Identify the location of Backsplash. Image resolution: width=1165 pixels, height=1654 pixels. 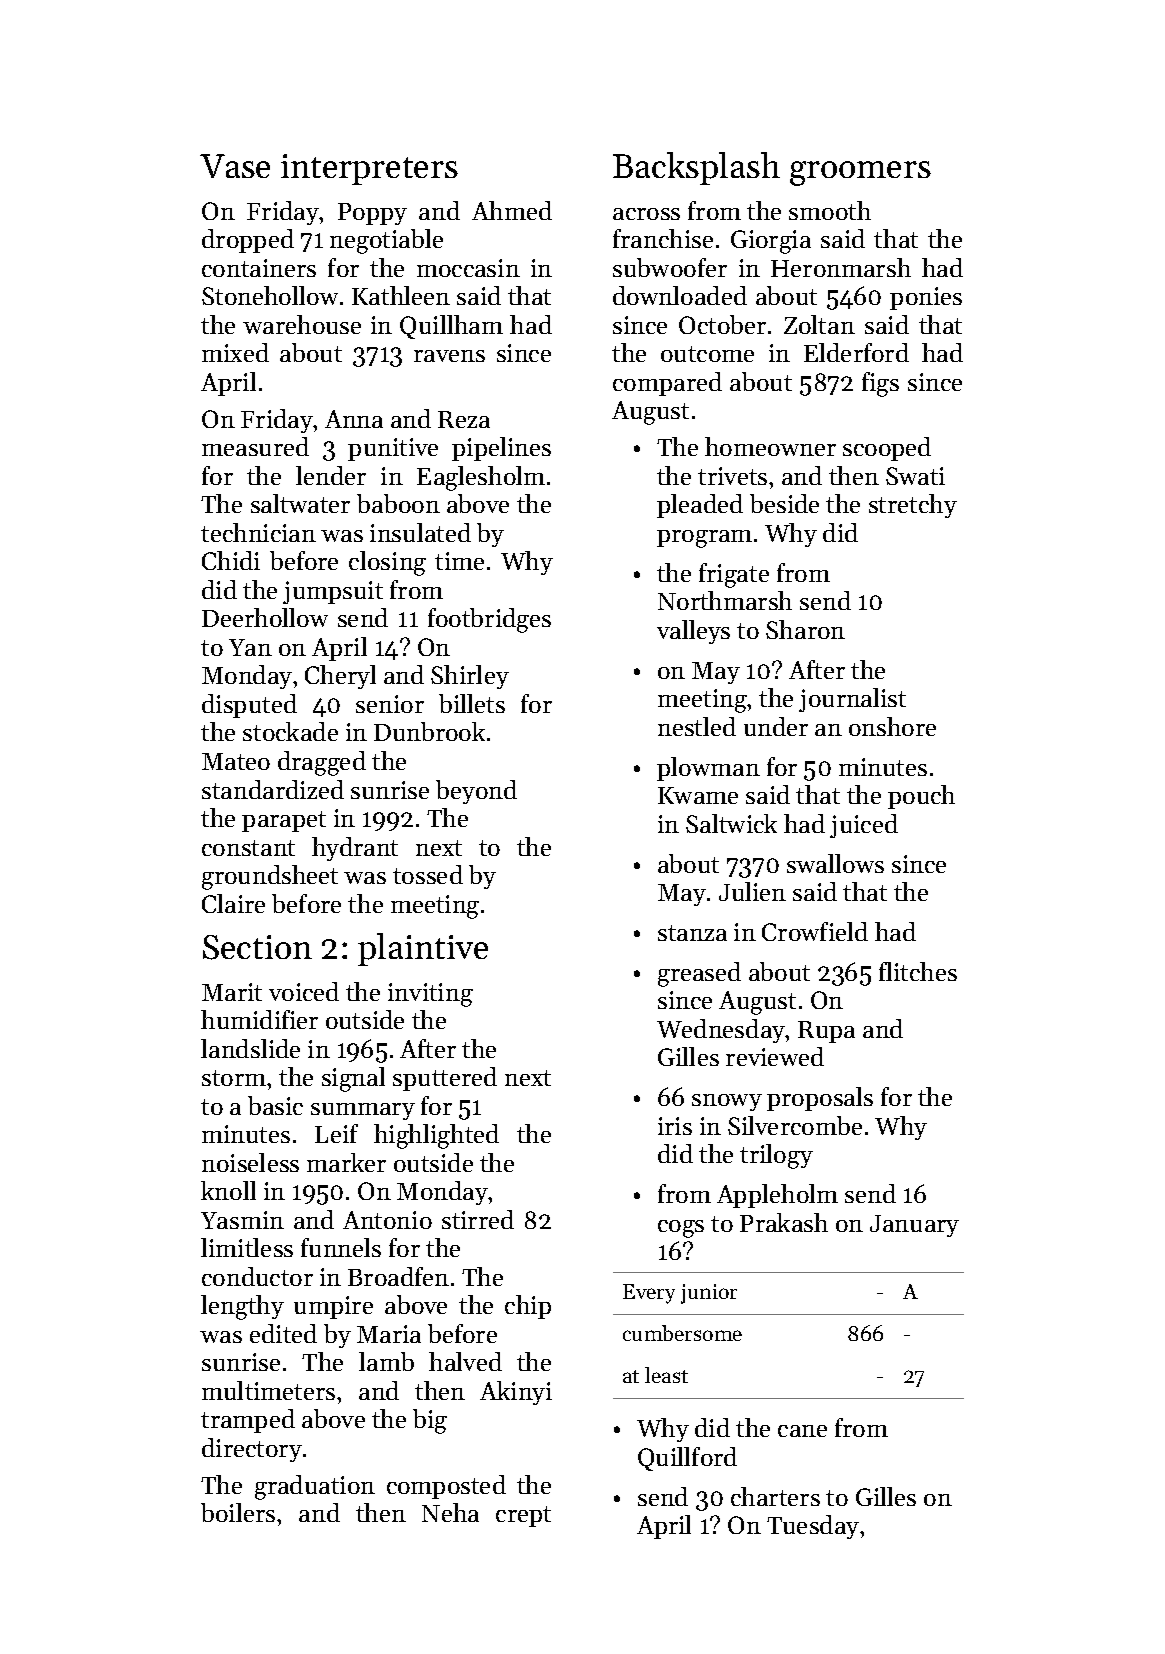
(696, 168).
